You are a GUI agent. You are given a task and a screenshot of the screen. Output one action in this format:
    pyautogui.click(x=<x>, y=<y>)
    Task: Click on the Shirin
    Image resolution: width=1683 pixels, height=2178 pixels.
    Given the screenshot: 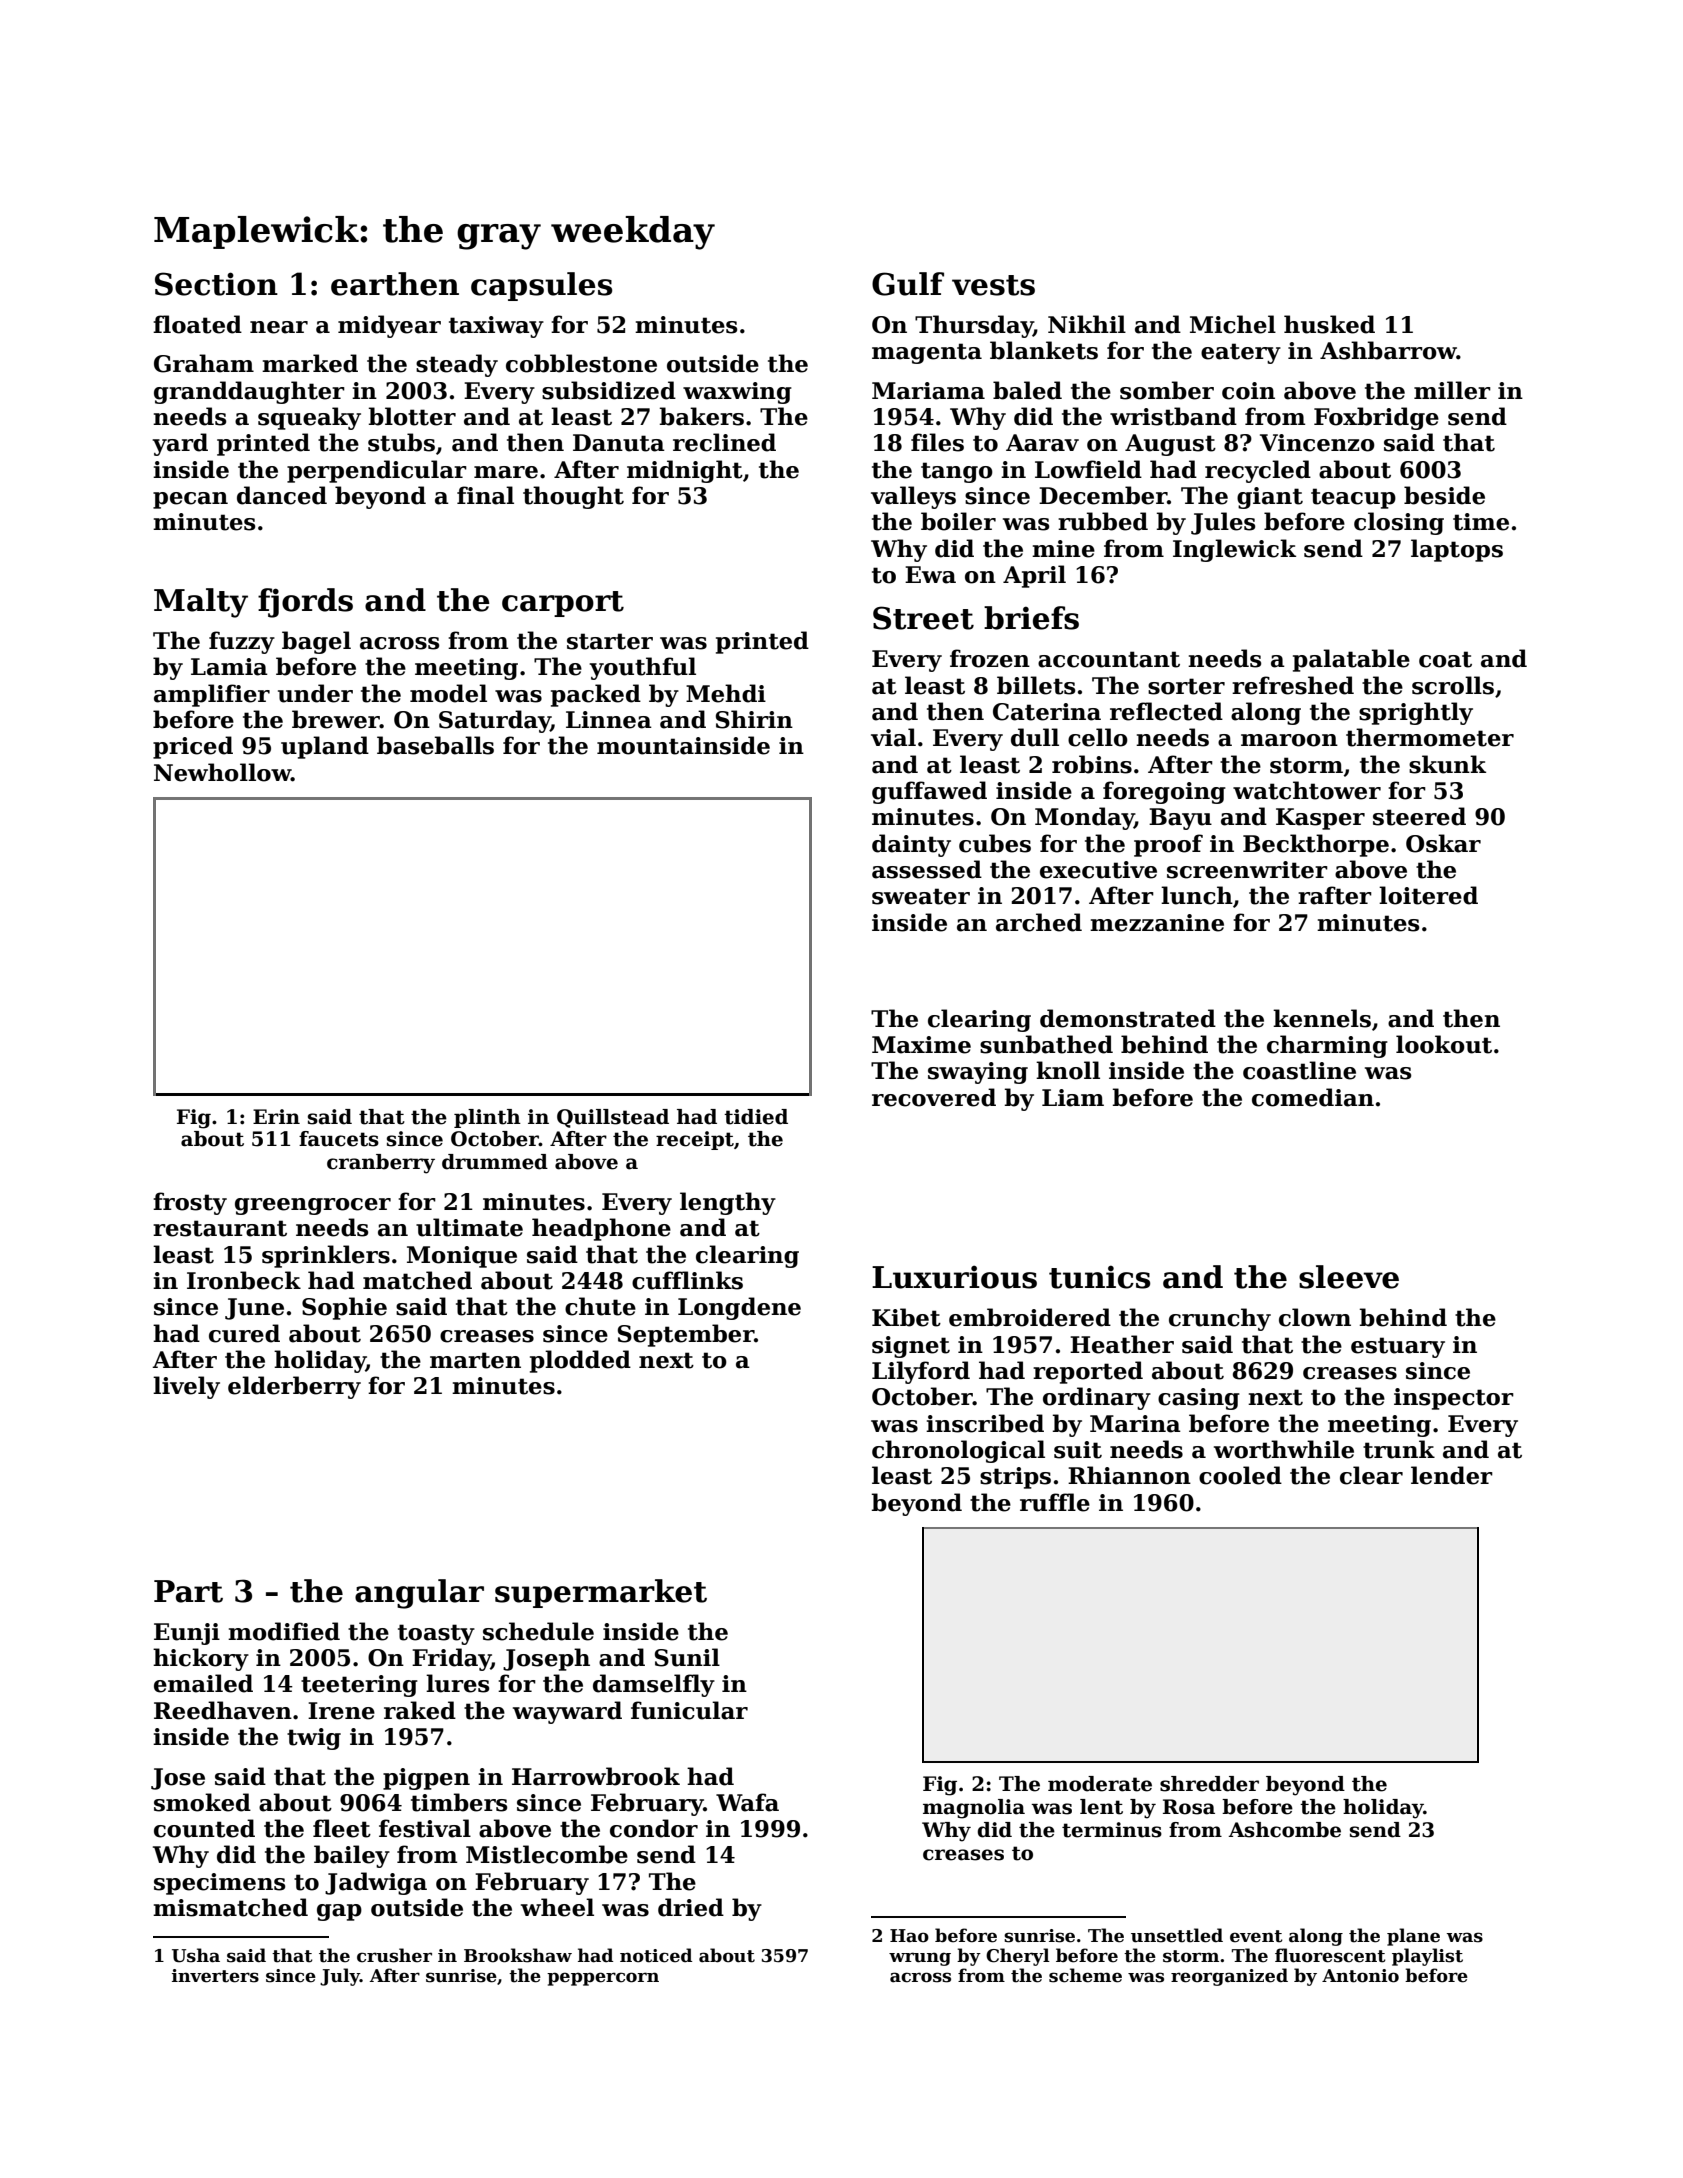 What is the action you would take?
    pyautogui.click(x=754, y=719)
